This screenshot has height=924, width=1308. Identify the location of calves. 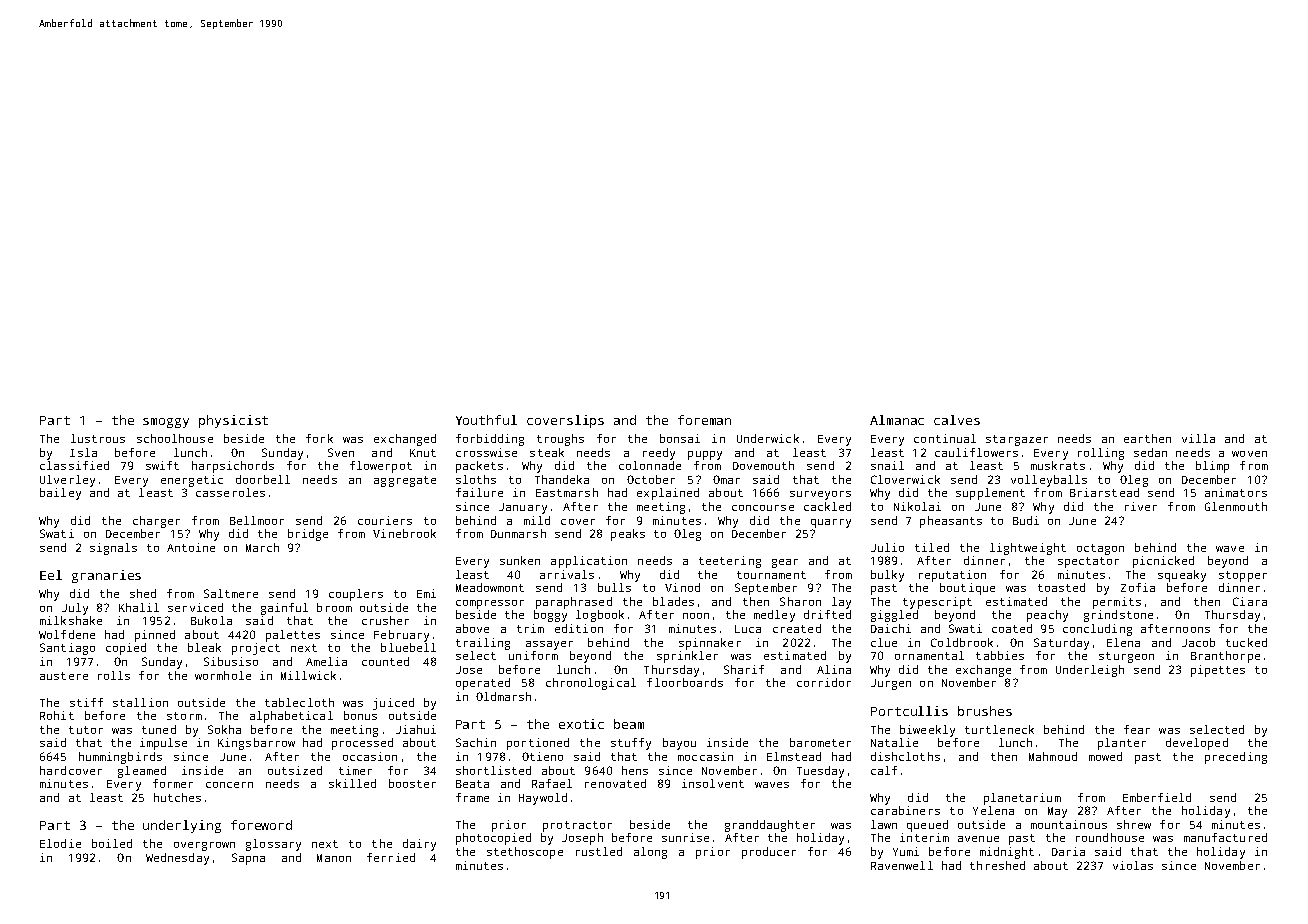
(957, 420).
